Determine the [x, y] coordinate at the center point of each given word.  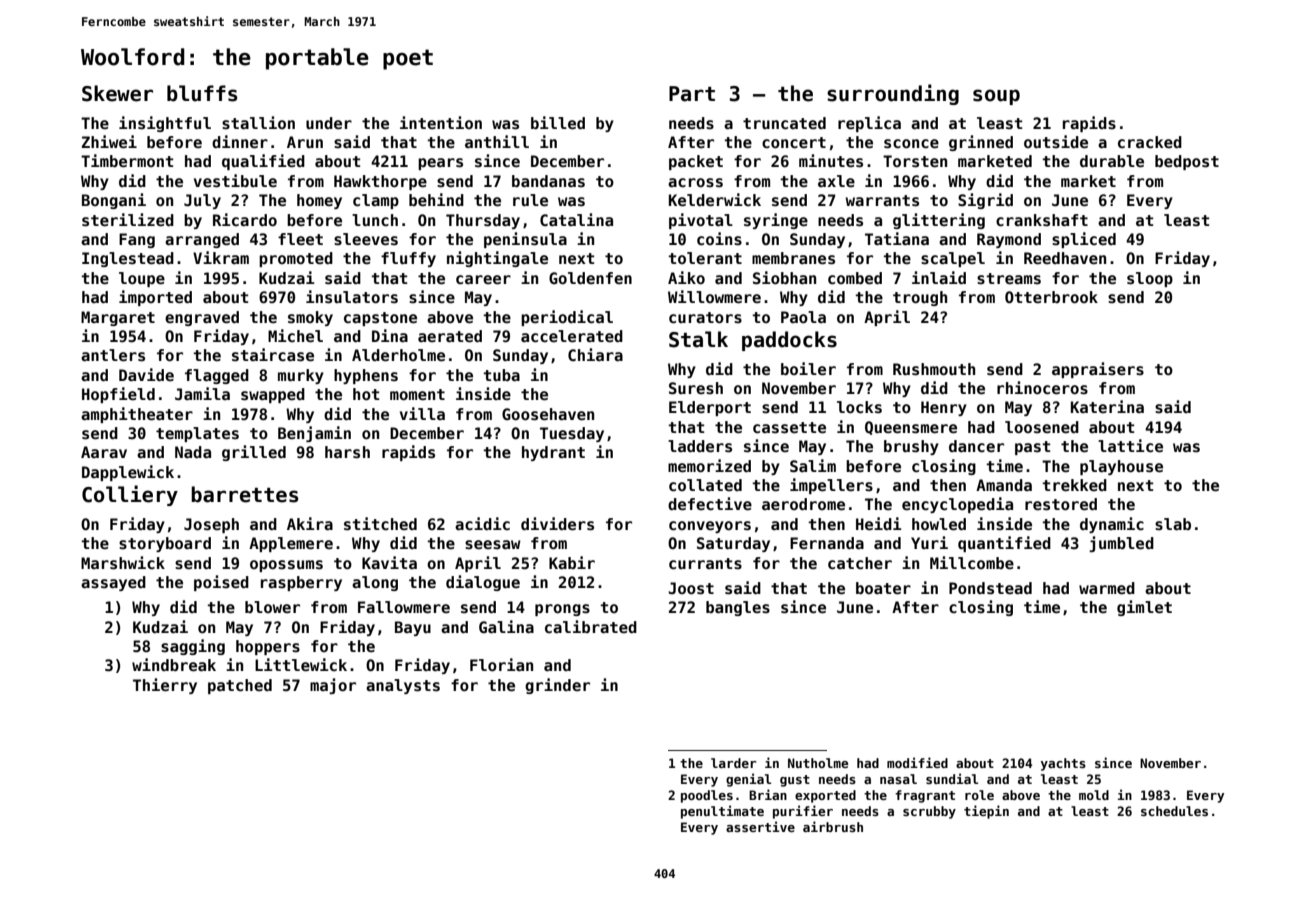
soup [996, 97]
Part [692, 94]
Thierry [165, 686]
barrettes [245, 494]
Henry [944, 408]
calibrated [591, 627]
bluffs [202, 93]
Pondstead [990, 588]
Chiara [595, 354]
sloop [1150, 279]
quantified [1004, 544]
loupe [142, 279]
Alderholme [398, 355]
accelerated [572, 336]
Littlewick [301, 665]
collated [705, 485]
